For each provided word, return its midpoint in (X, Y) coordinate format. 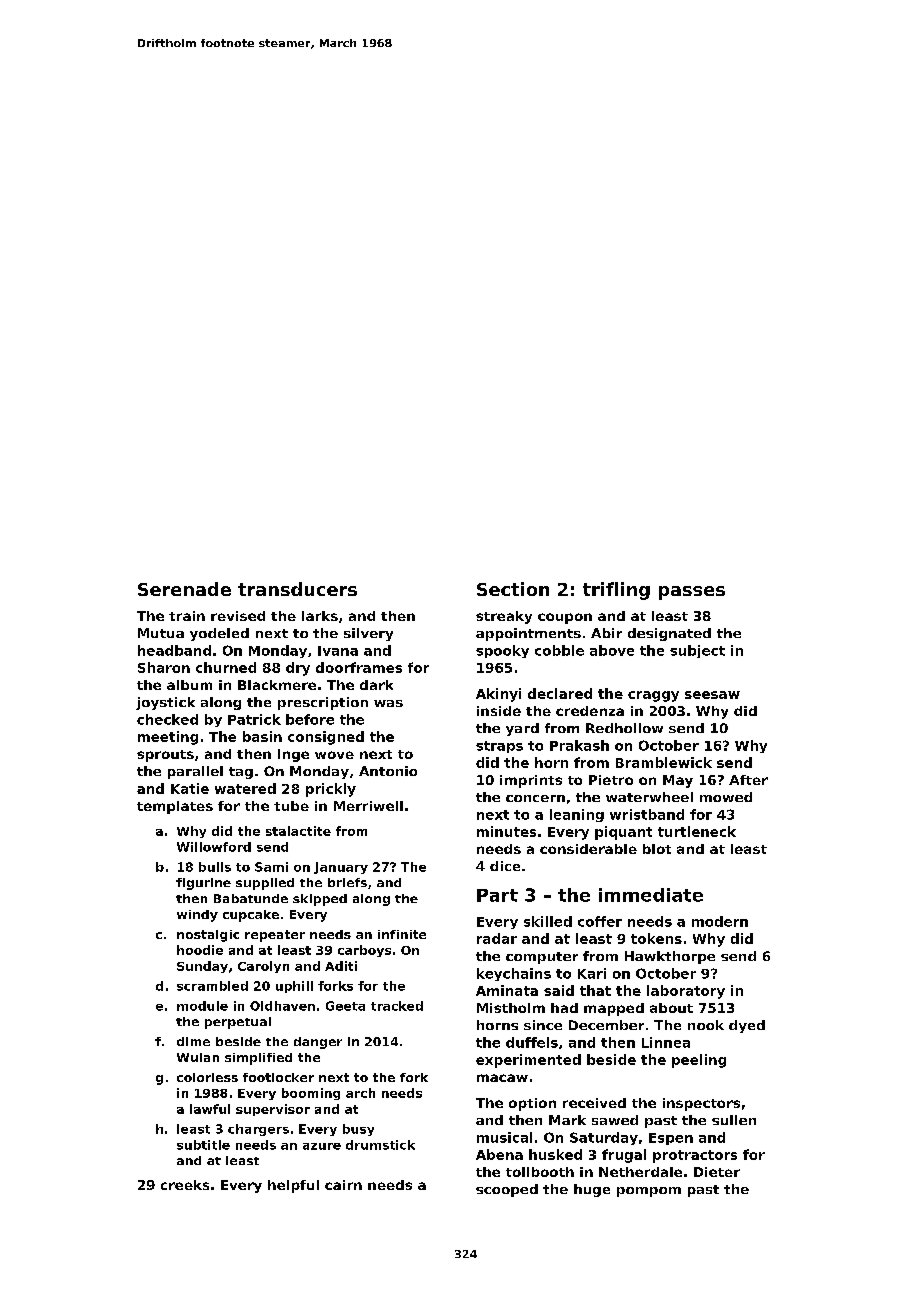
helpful (293, 1186)
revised (238, 616)
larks (320, 616)
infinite (402, 934)
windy (197, 916)
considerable (588, 849)
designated (669, 634)
